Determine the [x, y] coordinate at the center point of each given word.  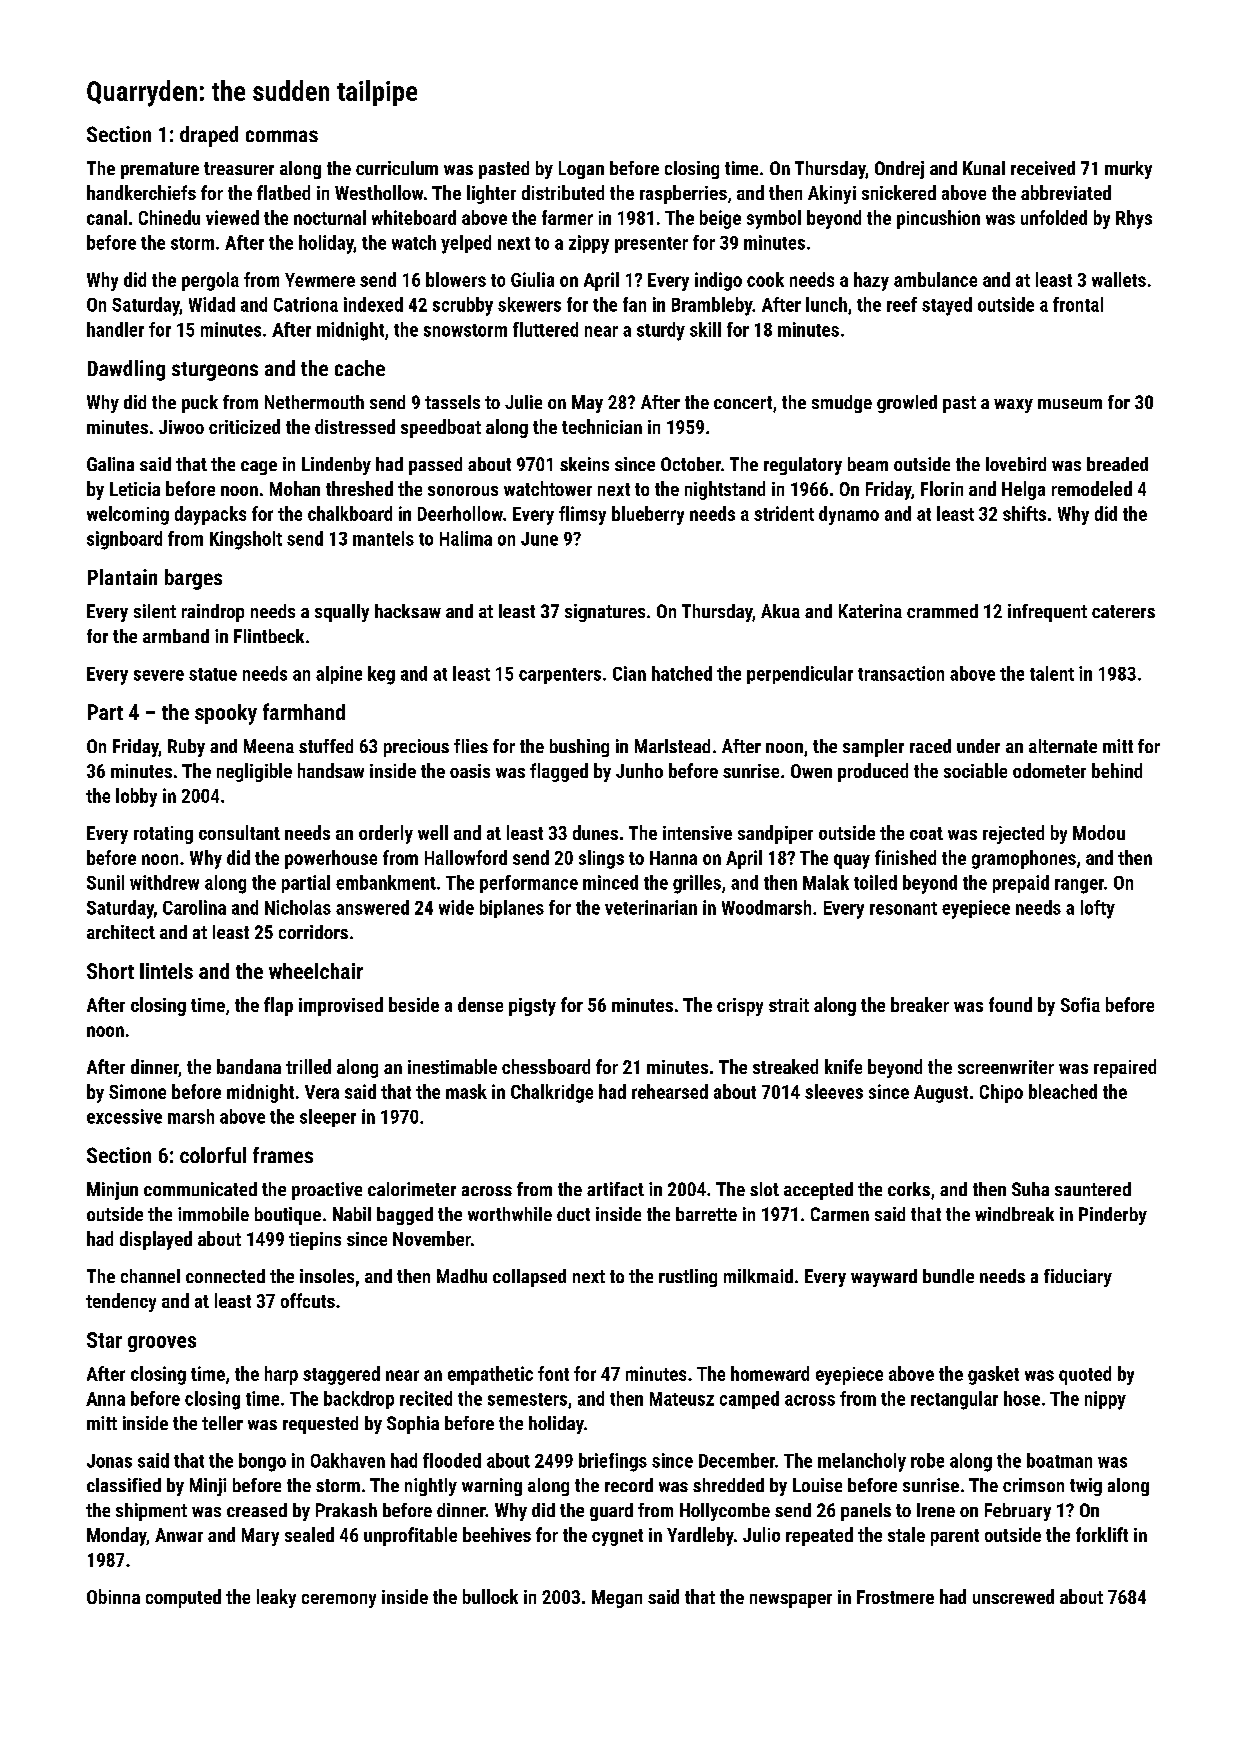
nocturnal [330, 217]
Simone [137, 1091]
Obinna [113, 1596]
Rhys [1134, 219]
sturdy [661, 331]
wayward [884, 1278]
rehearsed [670, 1091]
